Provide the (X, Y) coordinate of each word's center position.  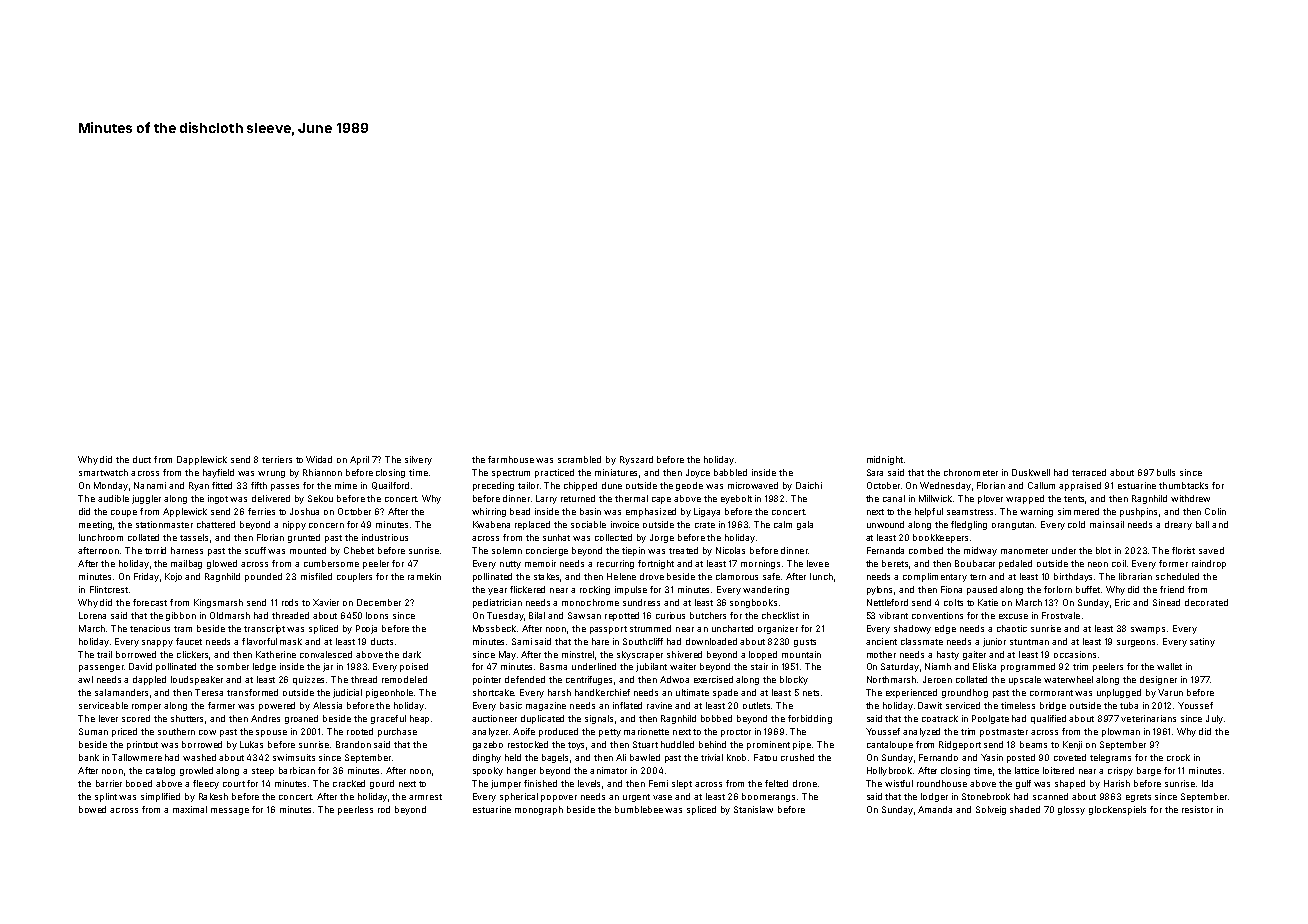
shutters (187, 718)
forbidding (810, 719)
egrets (1138, 798)
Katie (988, 602)
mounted (308, 550)
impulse (631, 590)
